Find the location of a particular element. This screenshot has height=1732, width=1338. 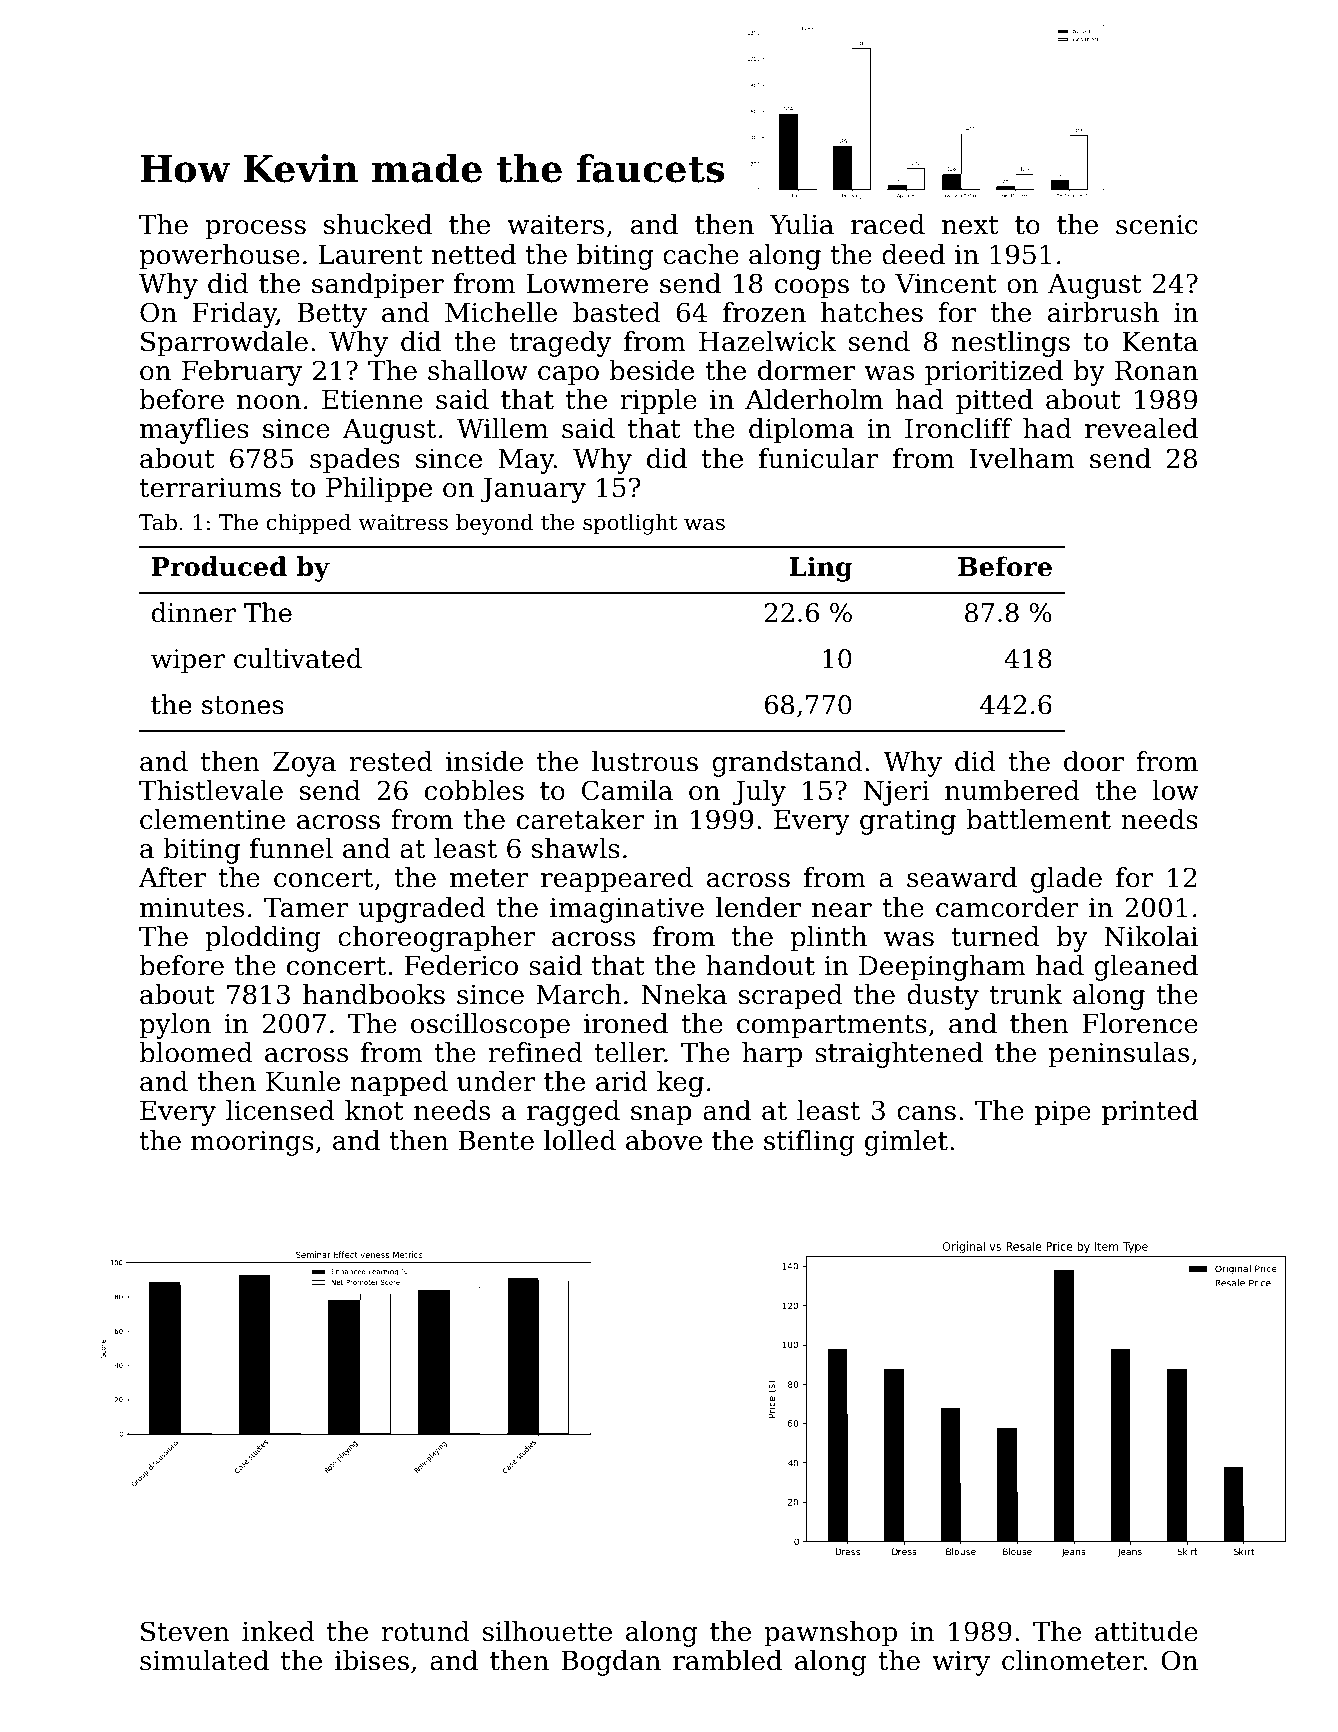

glade is located at coordinates (1066, 880).
